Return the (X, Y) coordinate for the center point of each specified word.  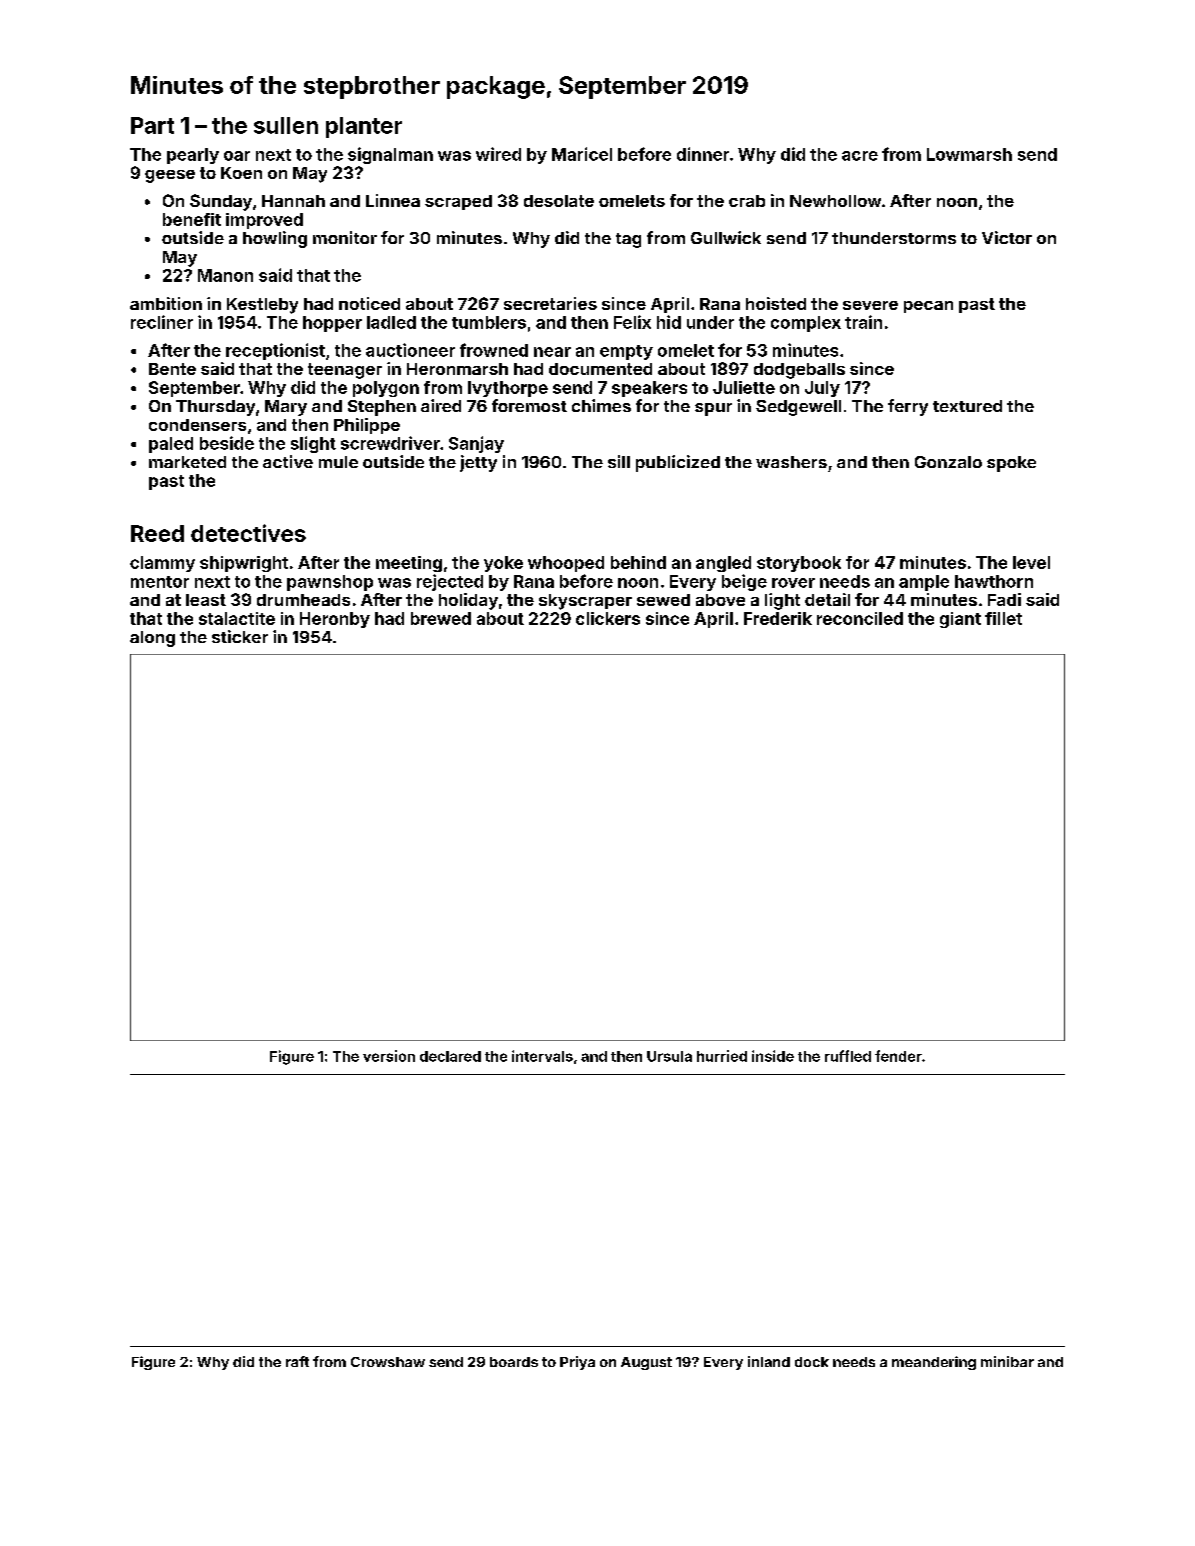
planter (364, 127)
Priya (577, 1363)
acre (860, 156)
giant (960, 620)
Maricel (582, 154)
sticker (240, 636)
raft (297, 1361)
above (720, 600)
